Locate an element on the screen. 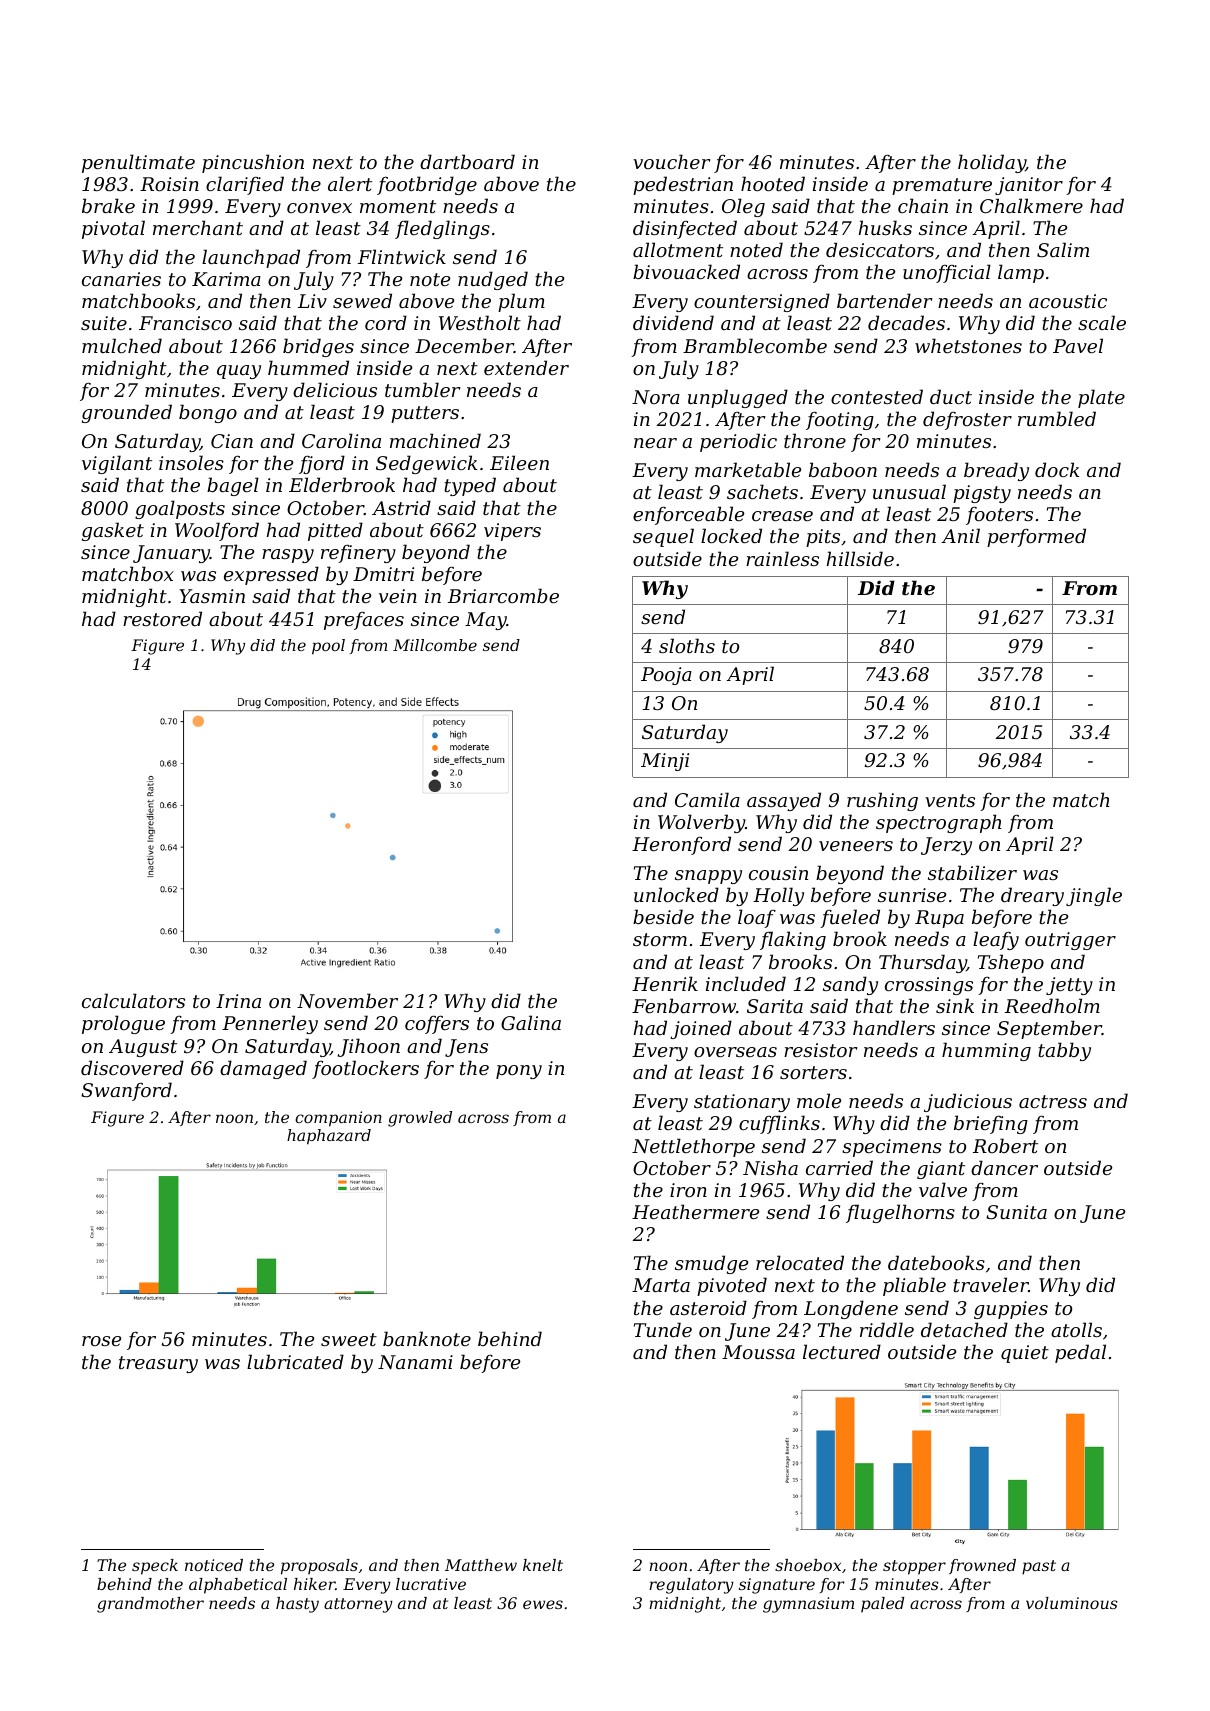 This screenshot has height=1711, width=1210. handlers is located at coordinates (894, 1027).
